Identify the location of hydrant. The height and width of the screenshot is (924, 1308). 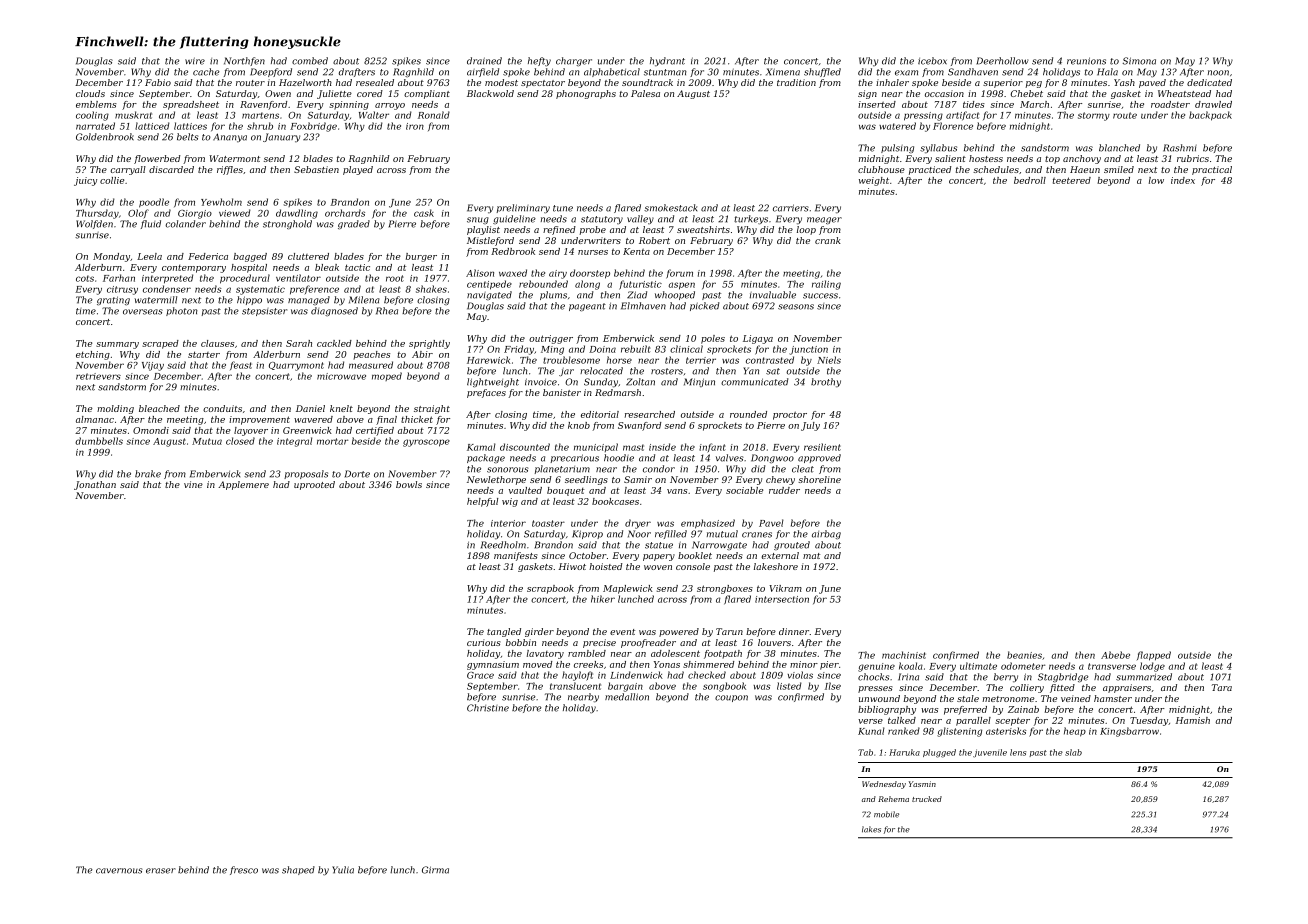
(667, 61).
